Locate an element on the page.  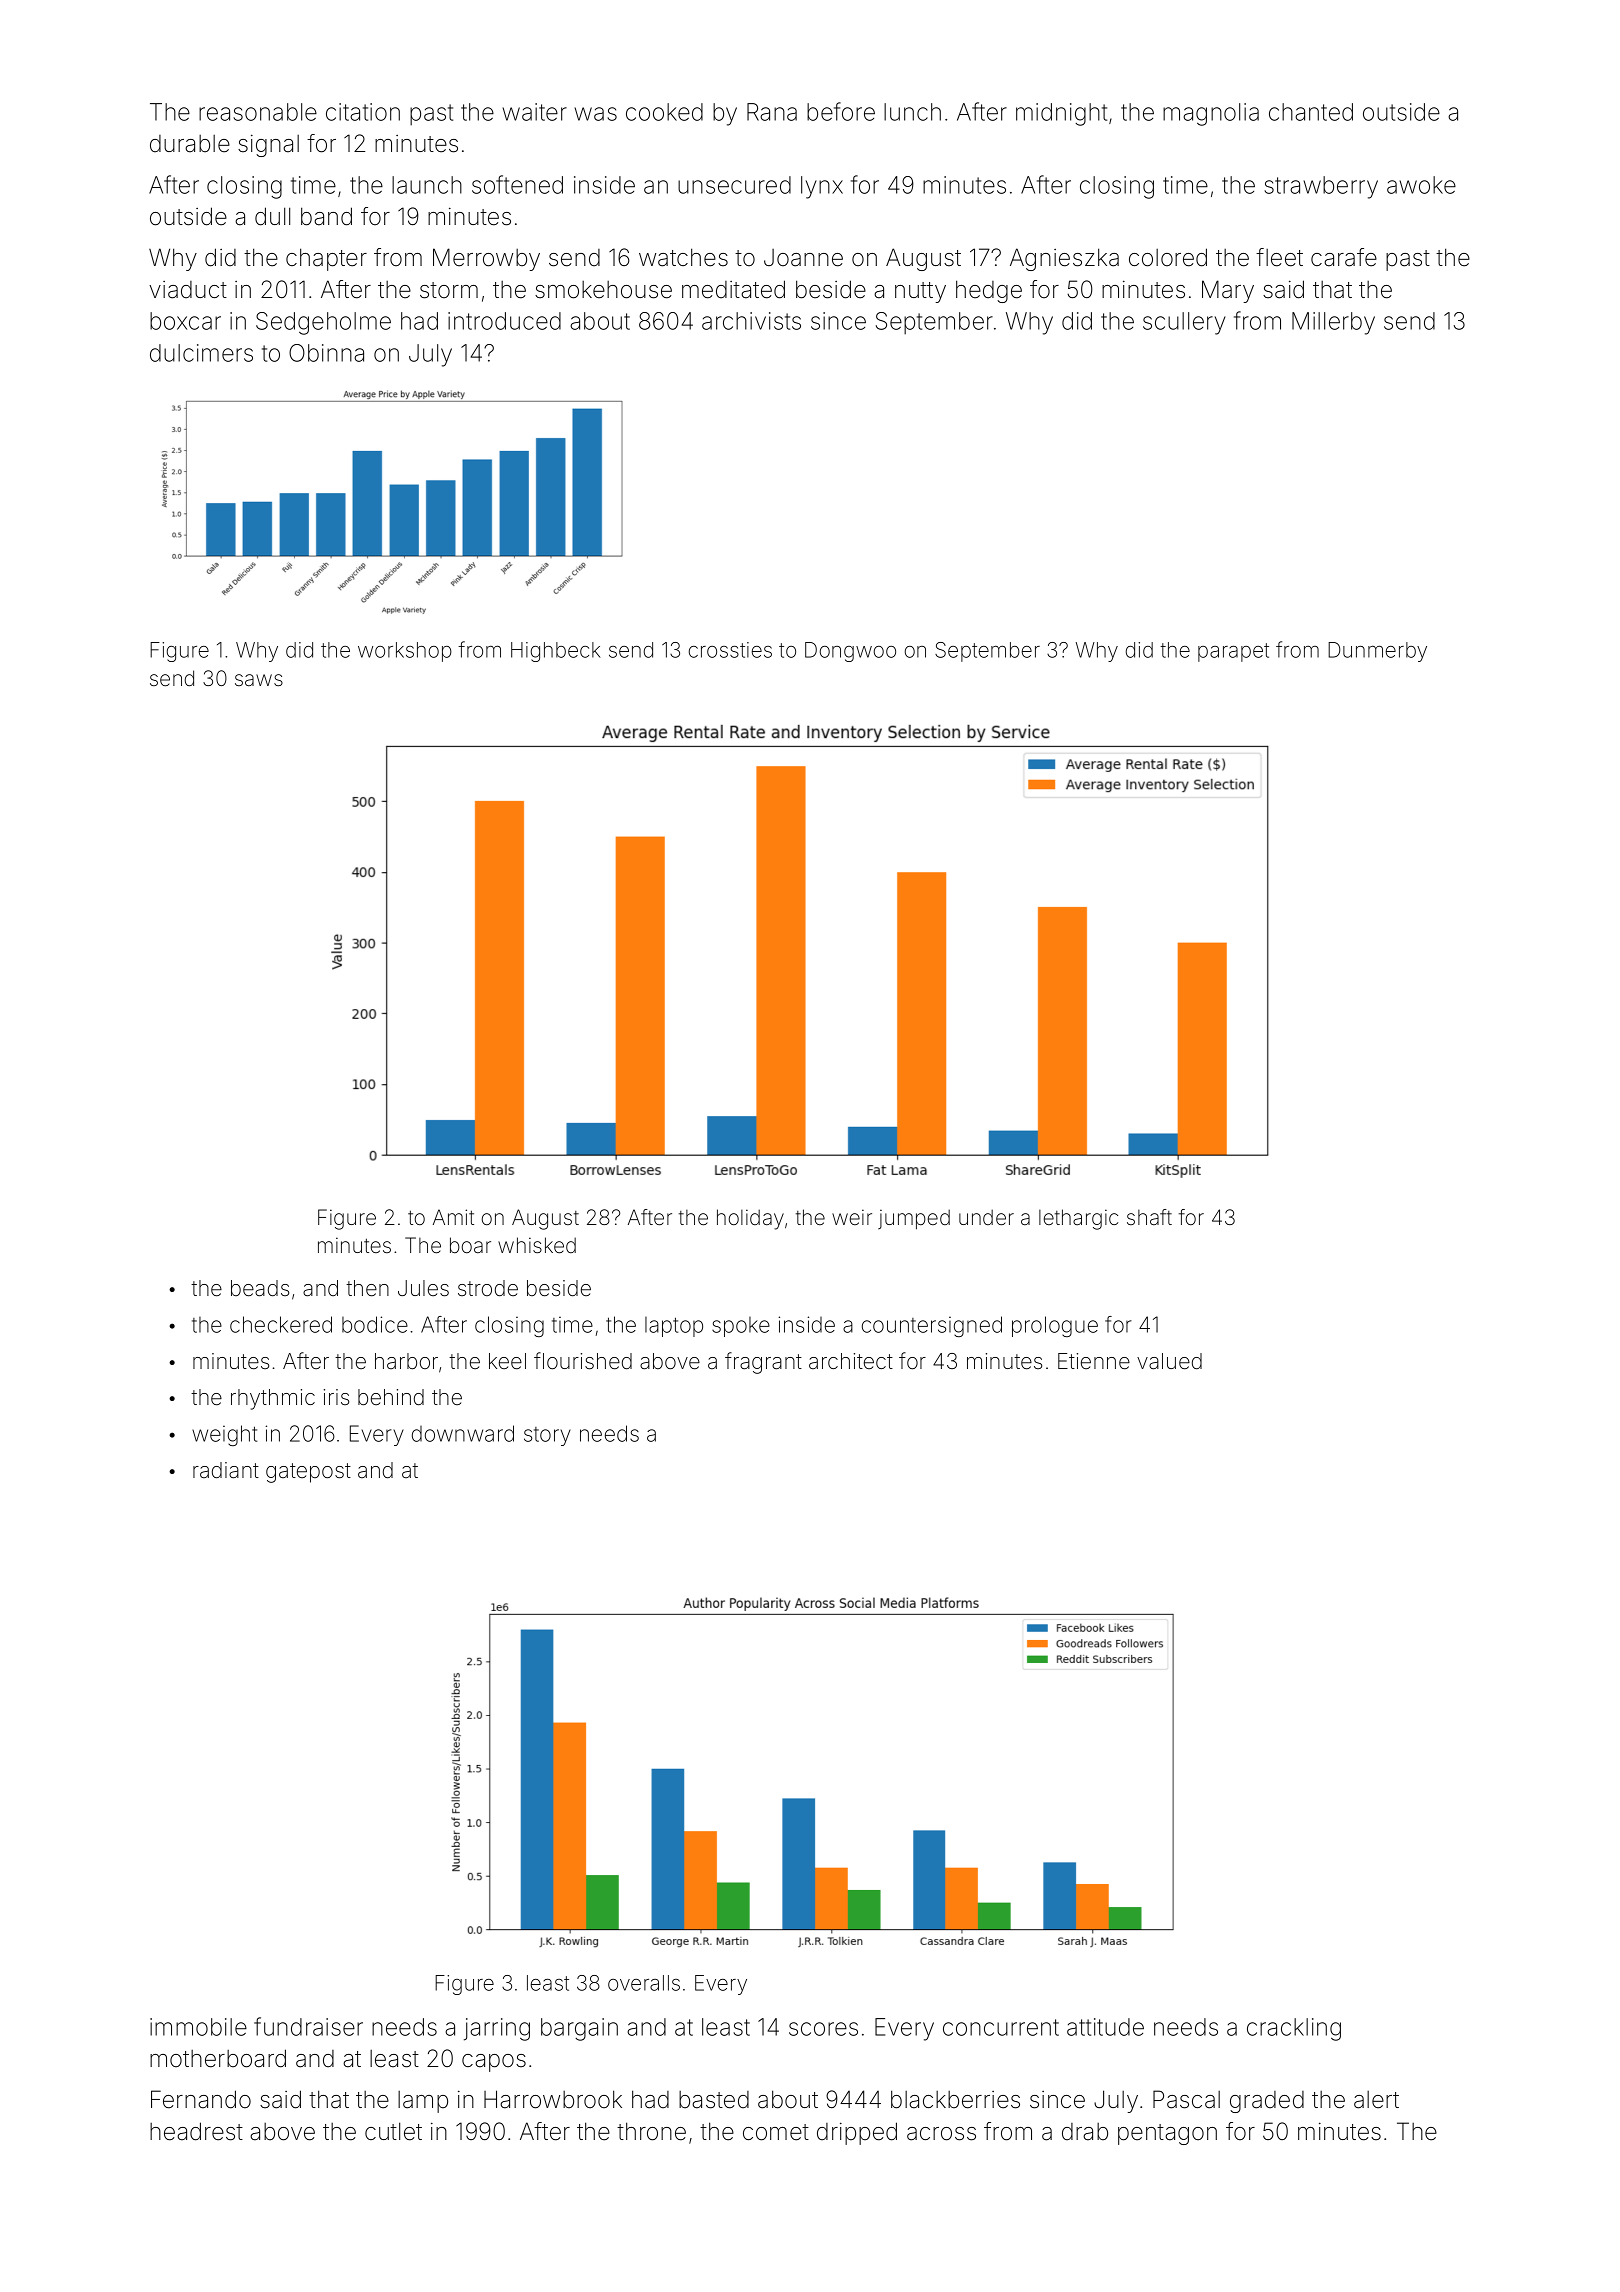
crossties is located at coordinates (730, 650).
